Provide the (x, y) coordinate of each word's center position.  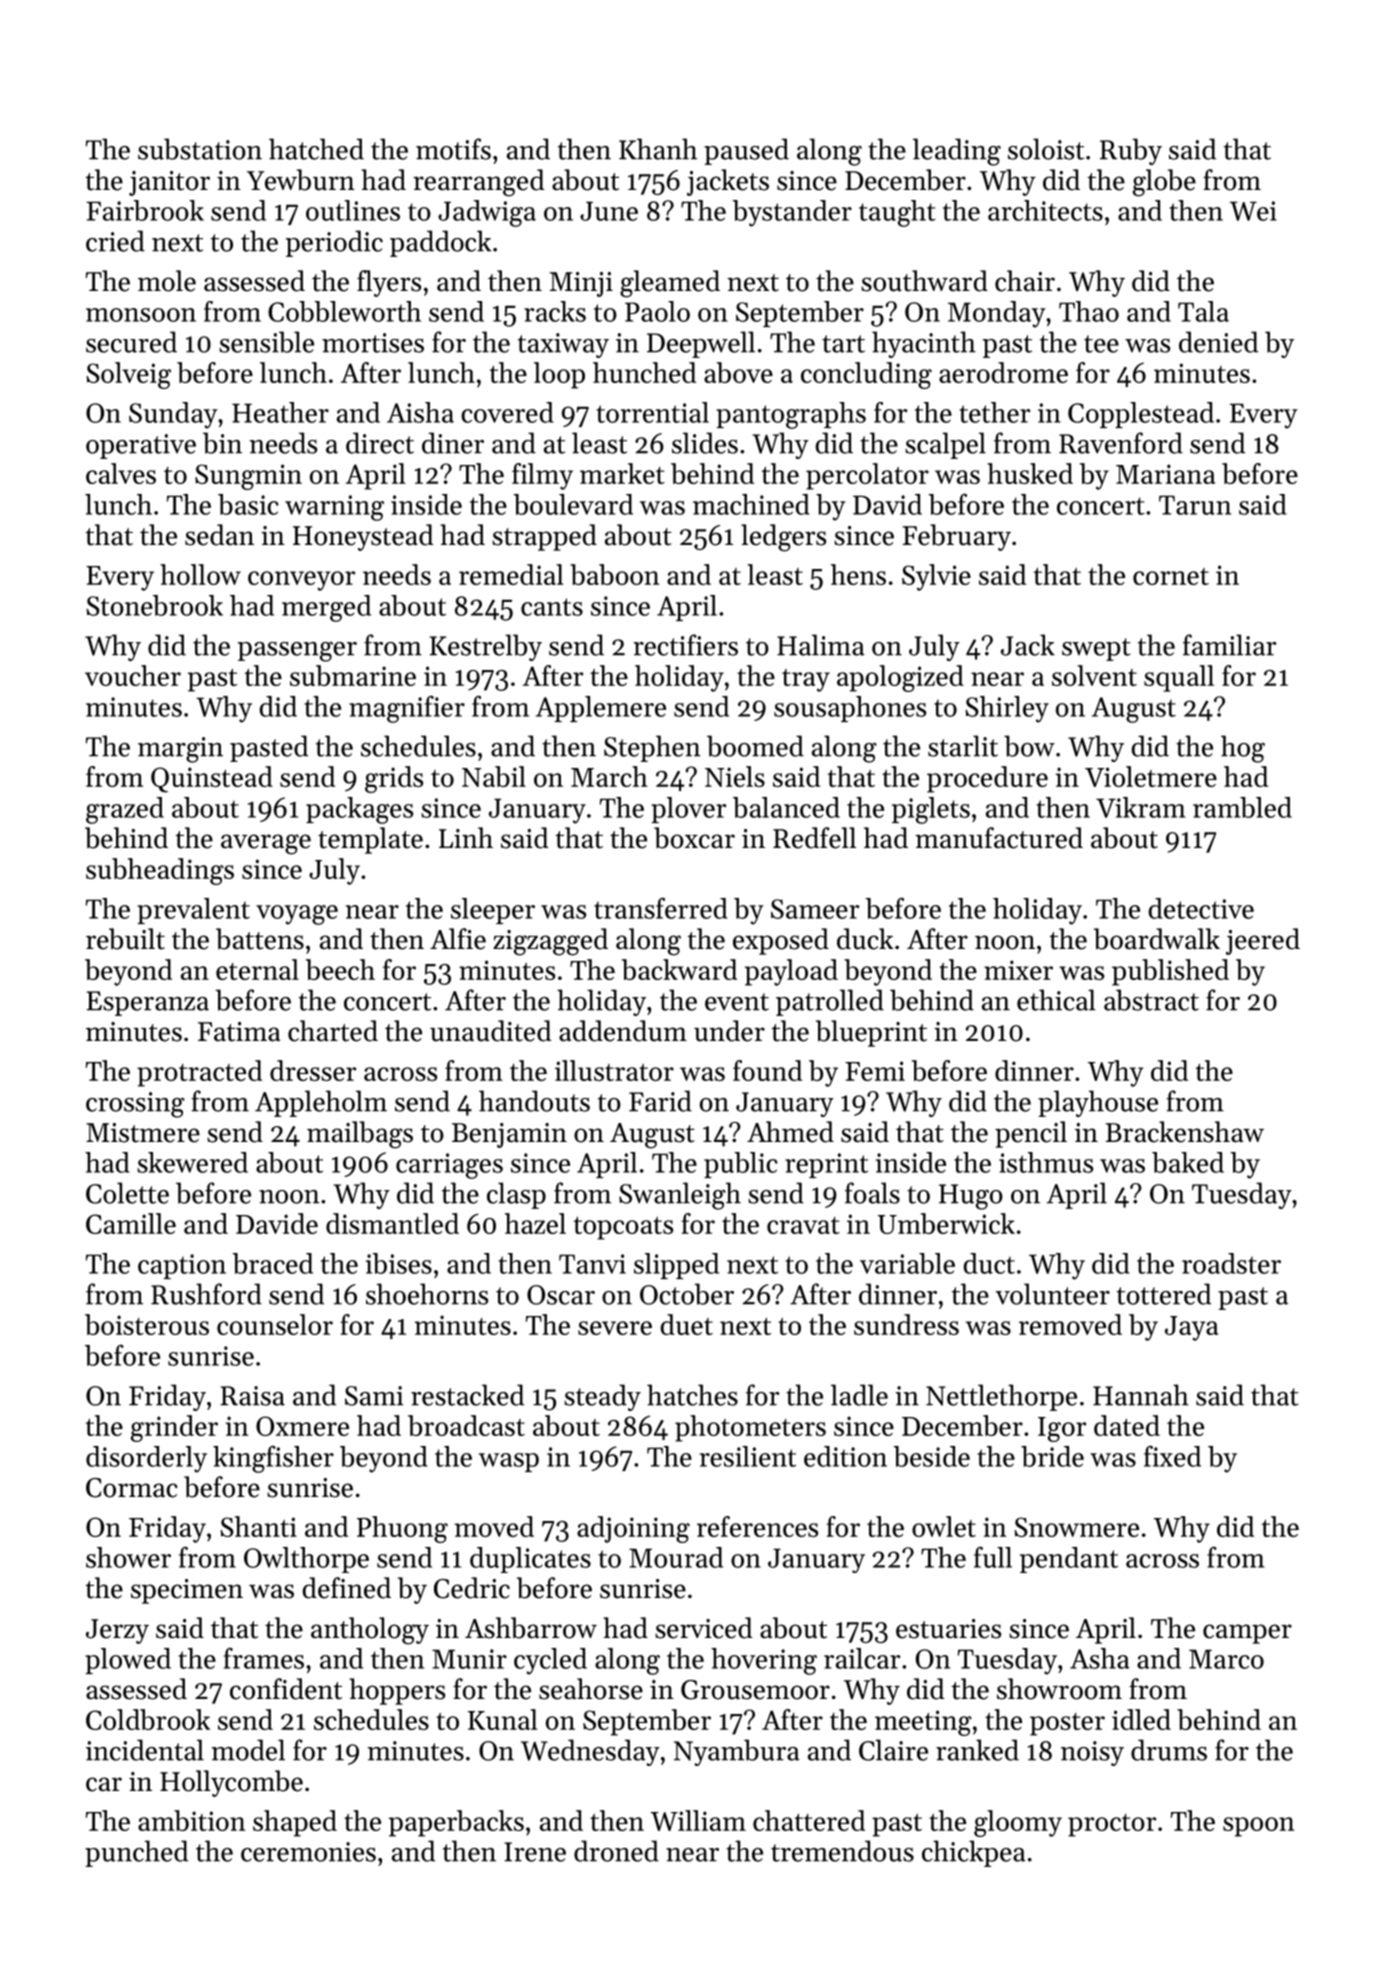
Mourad (676, 1557)
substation (200, 149)
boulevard (573, 504)
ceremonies (308, 1852)
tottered (1164, 1294)
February (956, 537)
